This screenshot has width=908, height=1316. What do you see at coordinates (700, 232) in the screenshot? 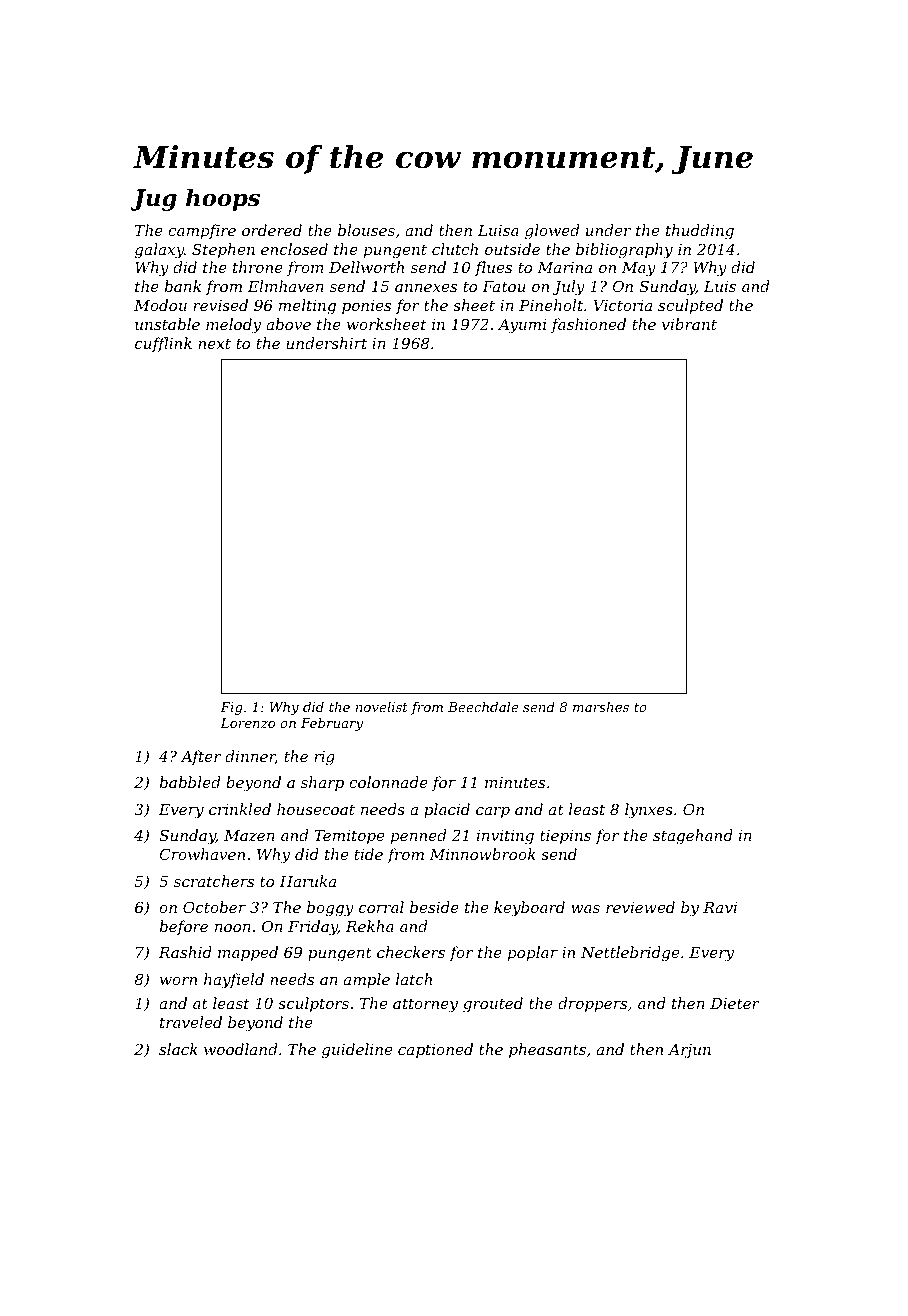
I see `thudding` at bounding box center [700, 232].
